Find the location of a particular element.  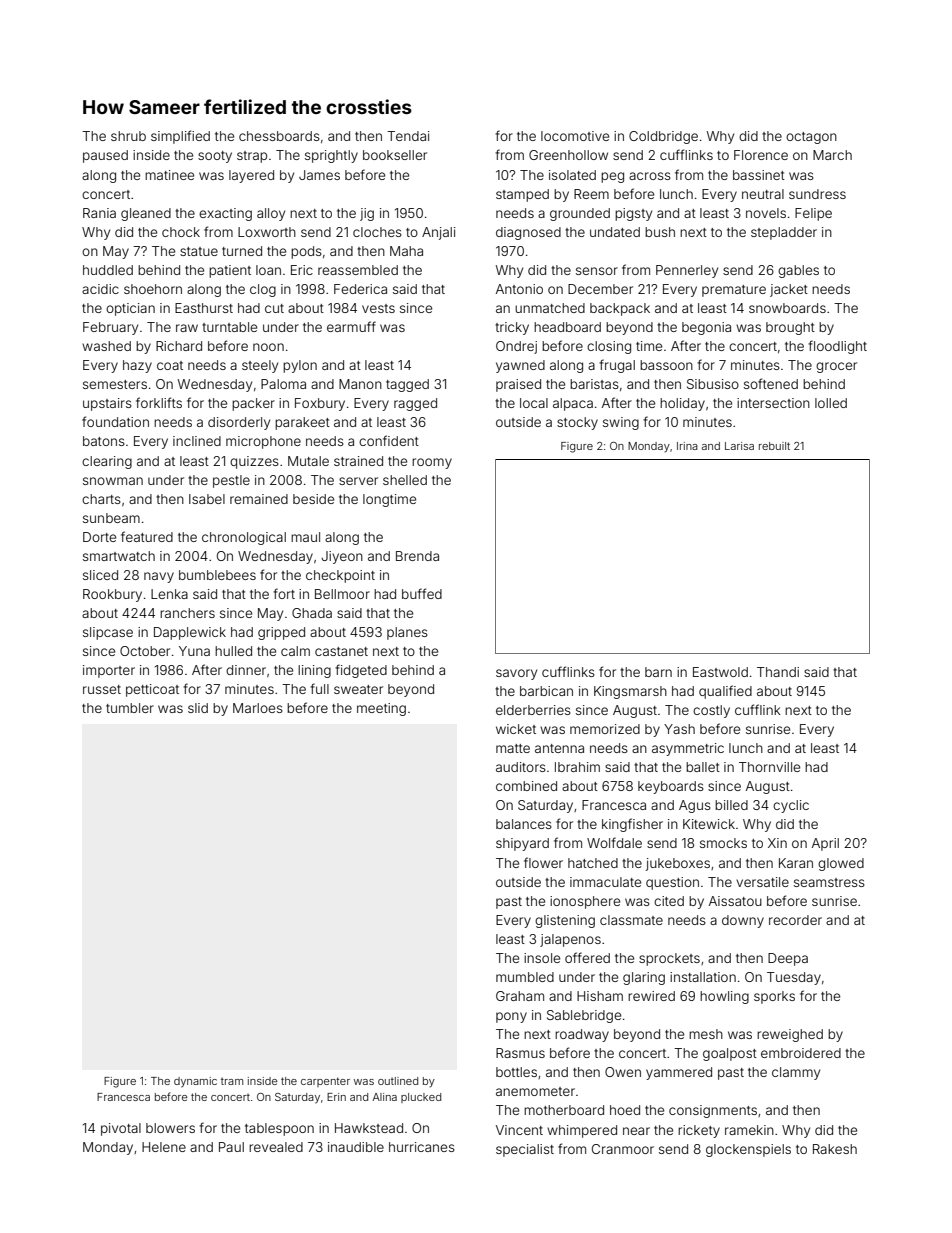

Paul is located at coordinates (231, 1147).
